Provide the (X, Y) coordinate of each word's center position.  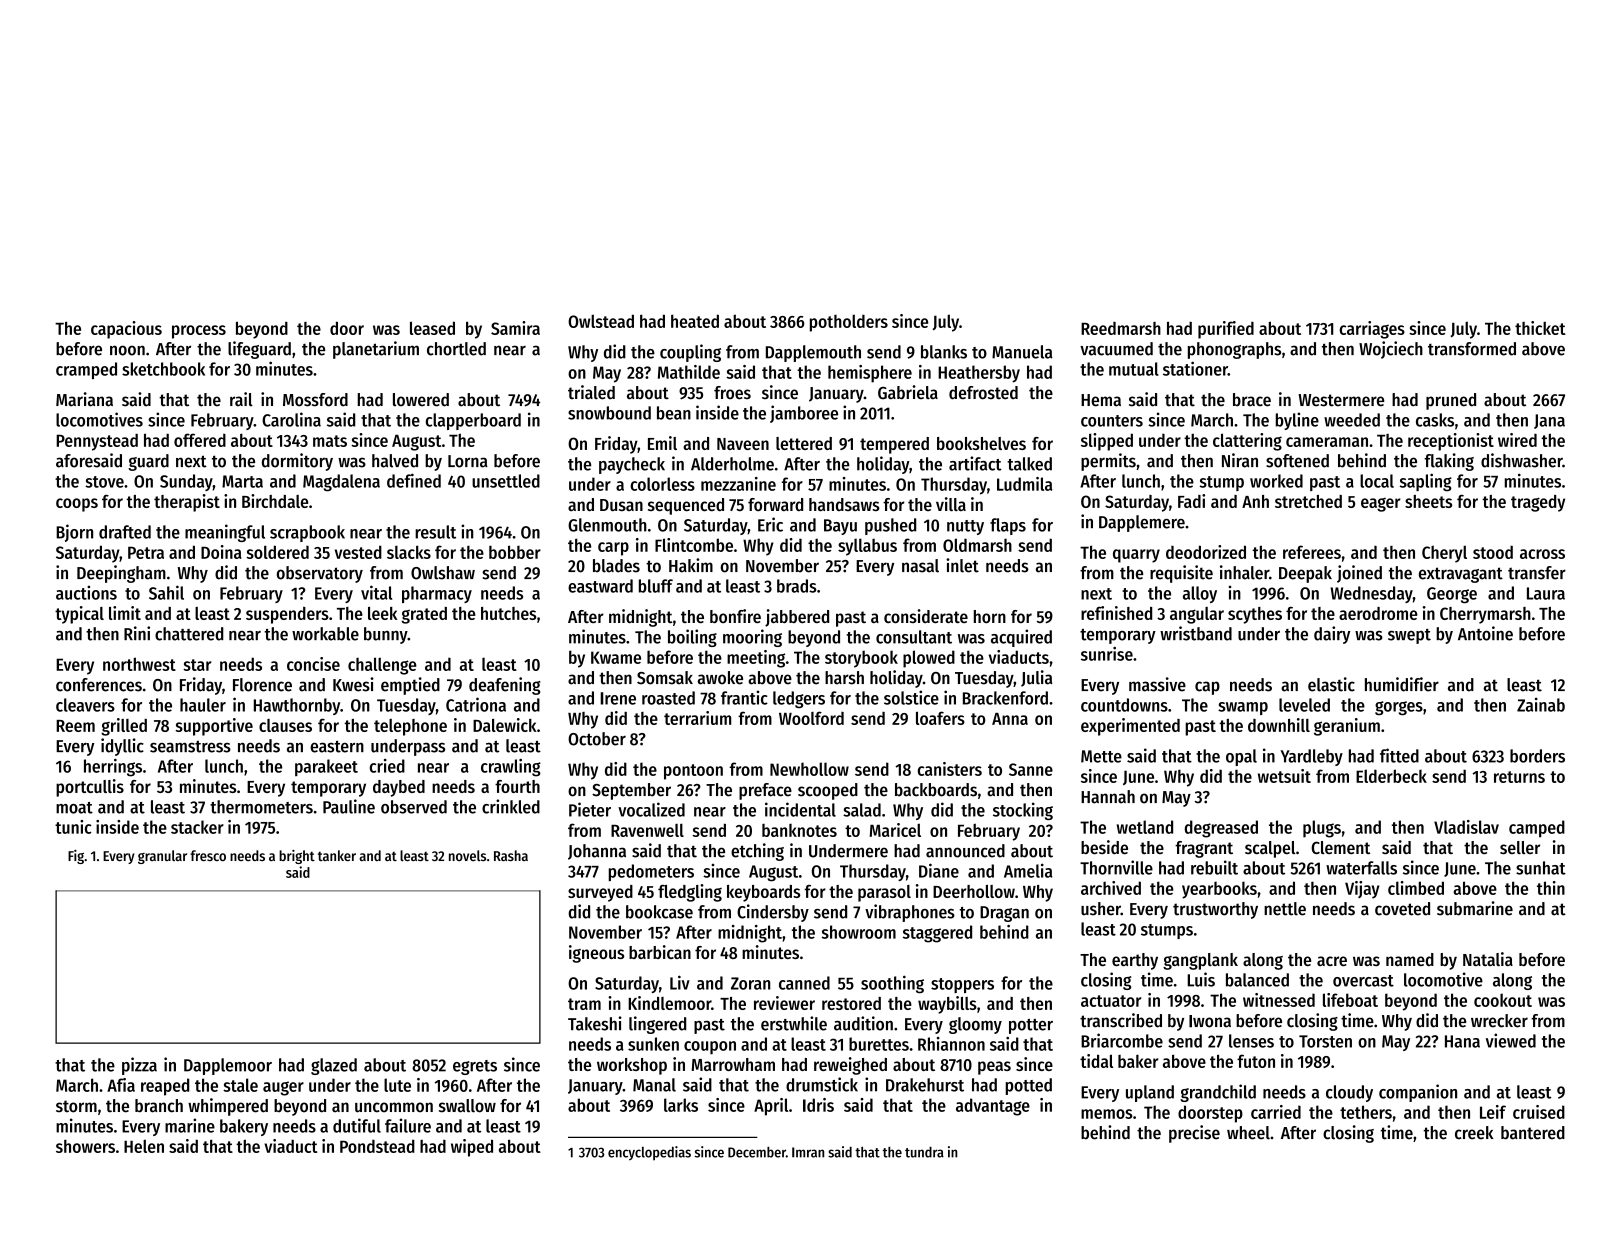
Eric (770, 524)
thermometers (261, 807)
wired (1517, 440)
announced (965, 851)
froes (732, 393)
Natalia (1488, 959)
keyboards (763, 893)
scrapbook (307, 533)
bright (297, 856)
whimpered (228, 1107)
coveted (1402, 909)
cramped (86, 370)
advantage (993, 1107)
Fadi (1191, 501)
